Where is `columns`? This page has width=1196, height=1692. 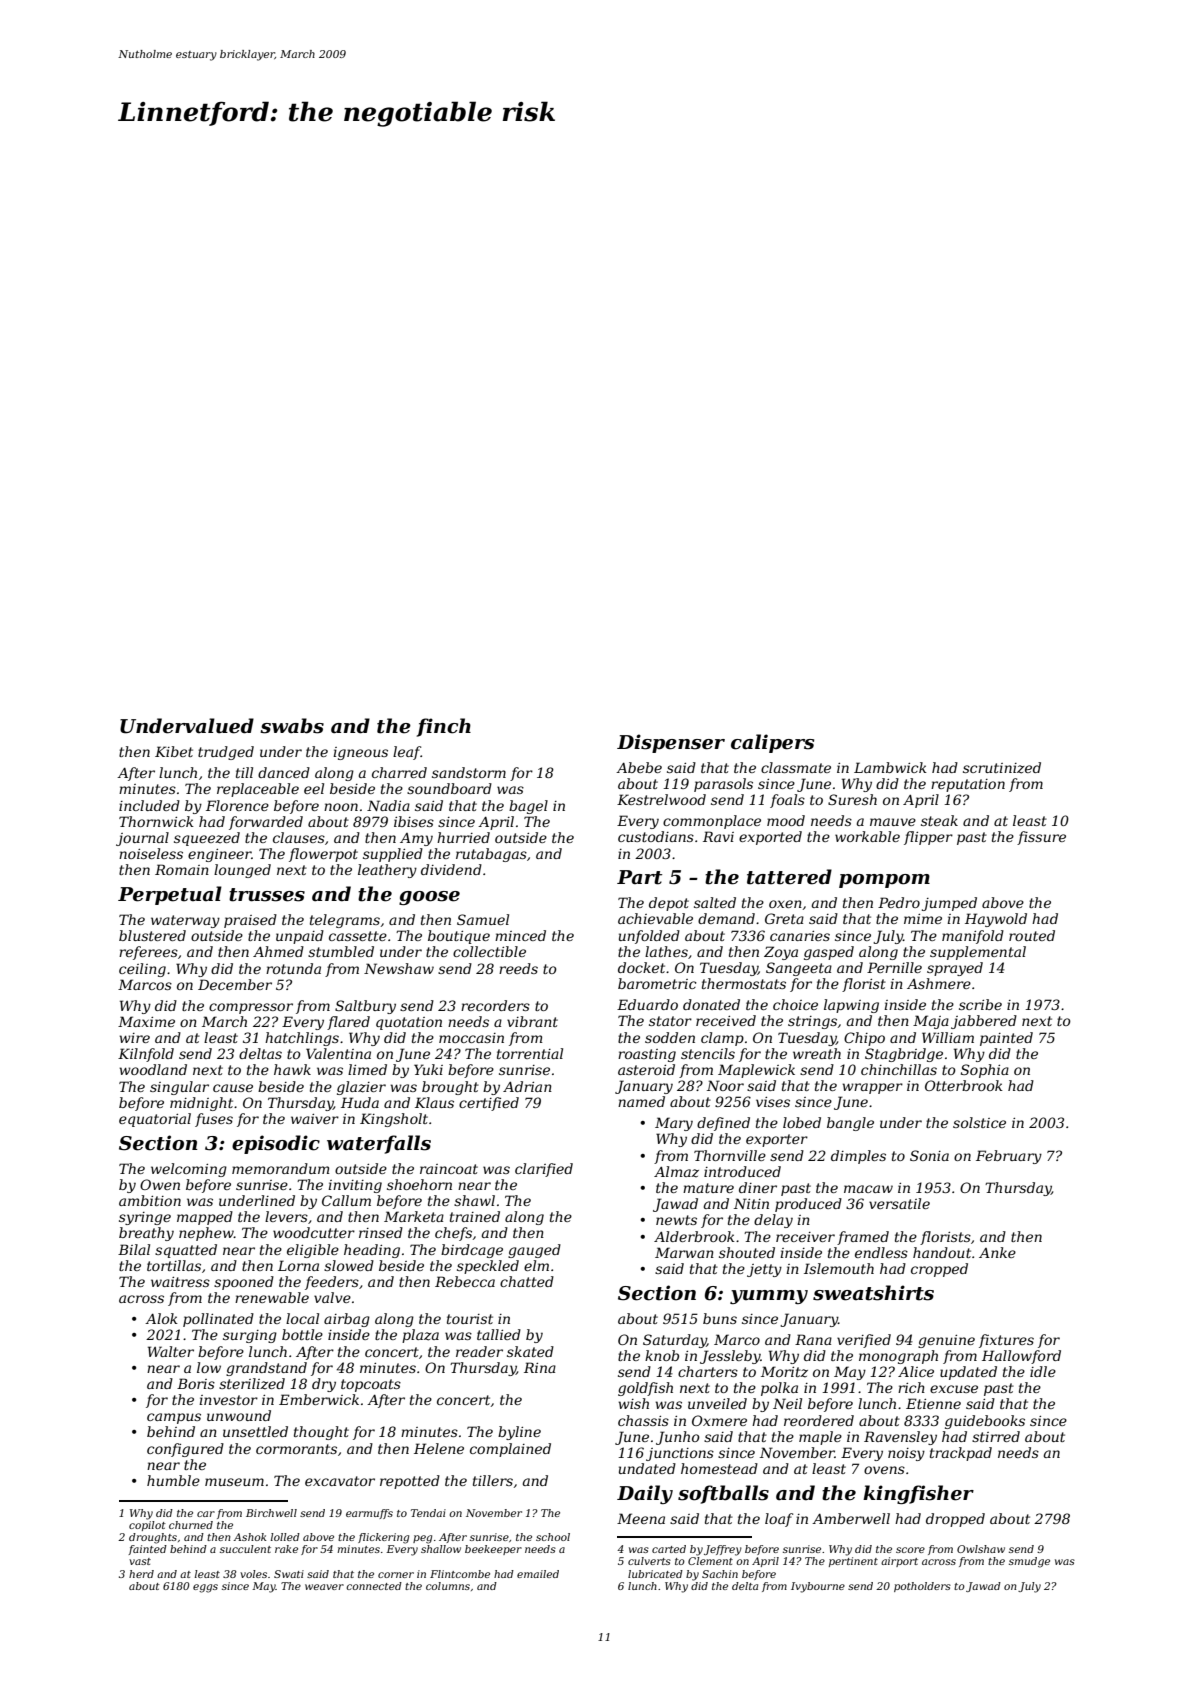
columns is located at coordinates (448, 1586).
